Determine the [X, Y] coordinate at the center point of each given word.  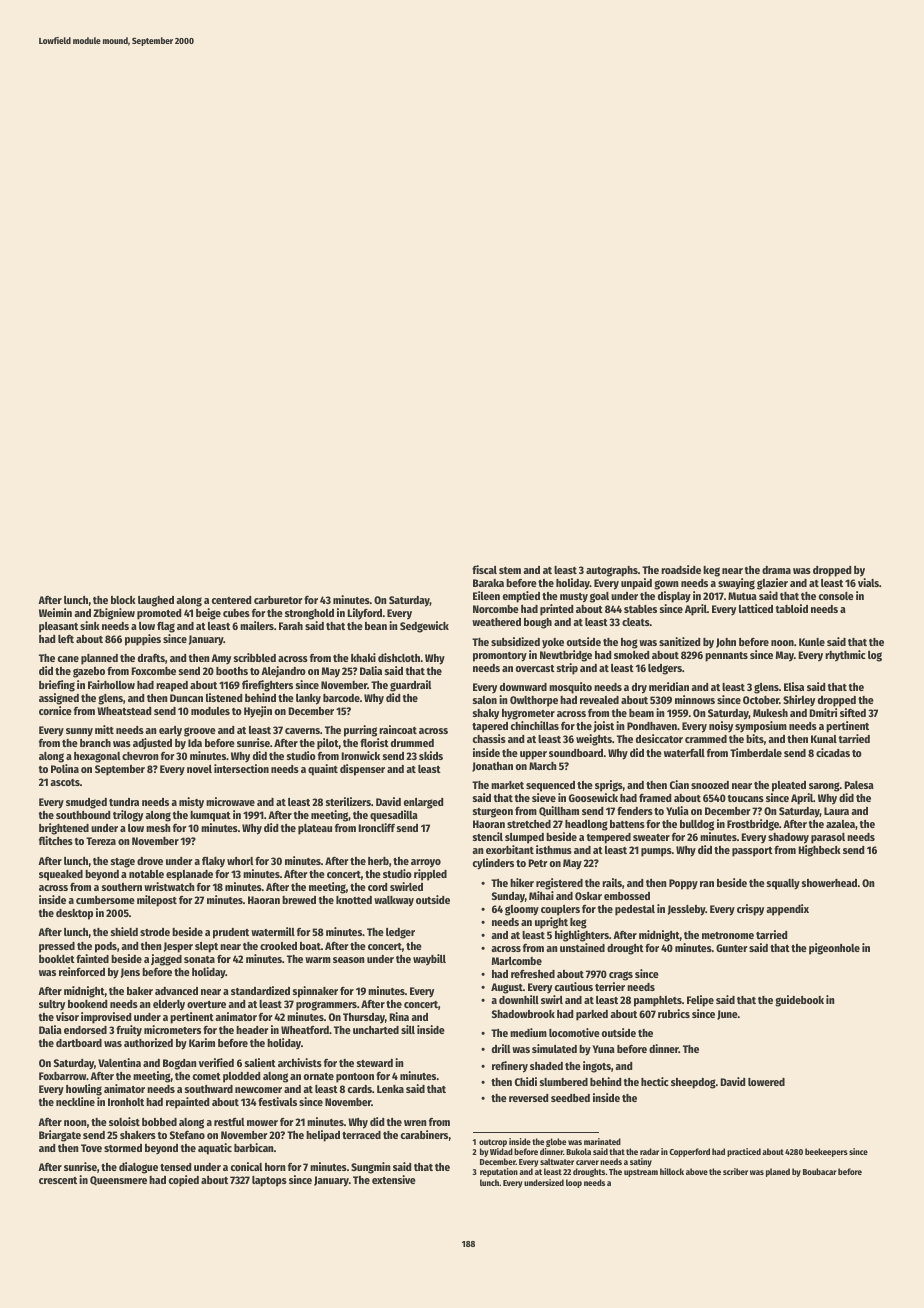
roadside [681, 569]
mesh [158, 828]
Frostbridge [753, 825]
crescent [58, 1180]
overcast [535, 668]
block [123, 600]
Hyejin [258, 712]
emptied [521, 597]
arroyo [426, 863]
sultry [52, 1005]
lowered [766, 1082]
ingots [597, 1067]
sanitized [679, 641]
